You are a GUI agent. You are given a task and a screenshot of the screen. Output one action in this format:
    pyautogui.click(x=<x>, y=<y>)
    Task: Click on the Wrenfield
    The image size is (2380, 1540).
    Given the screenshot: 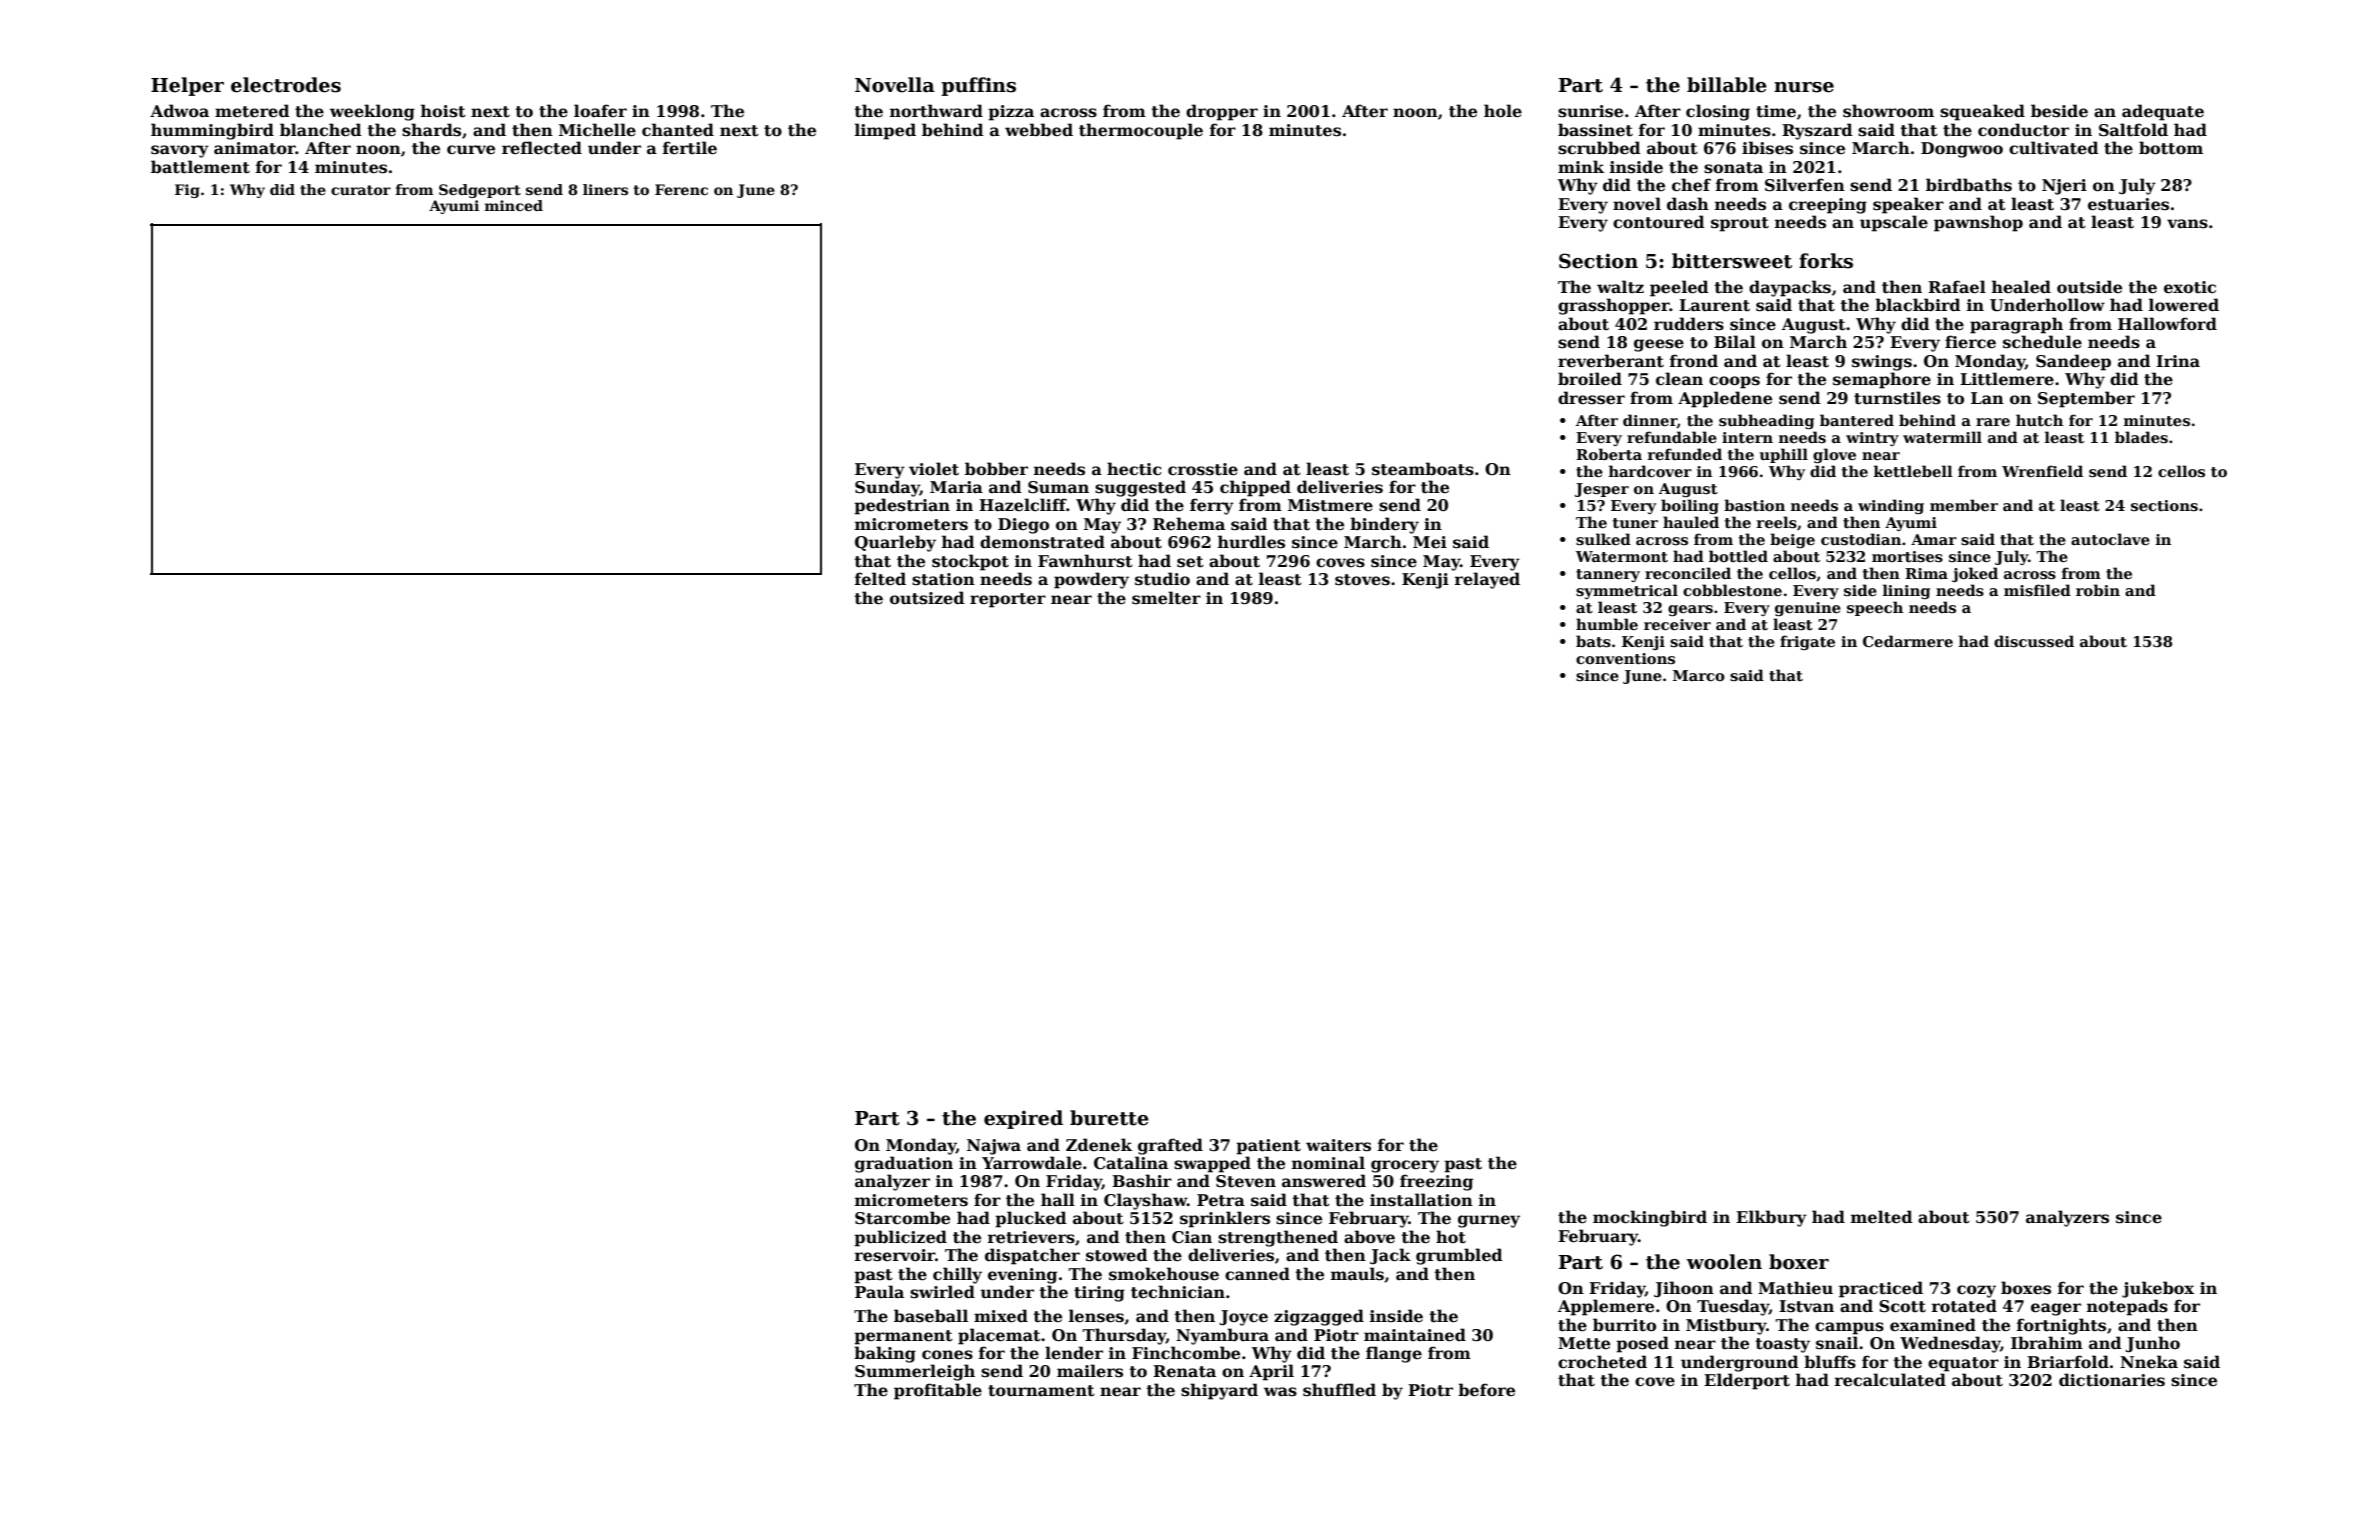 What is the action you would take?
    pyautogui.click(x=2042, y=471)
